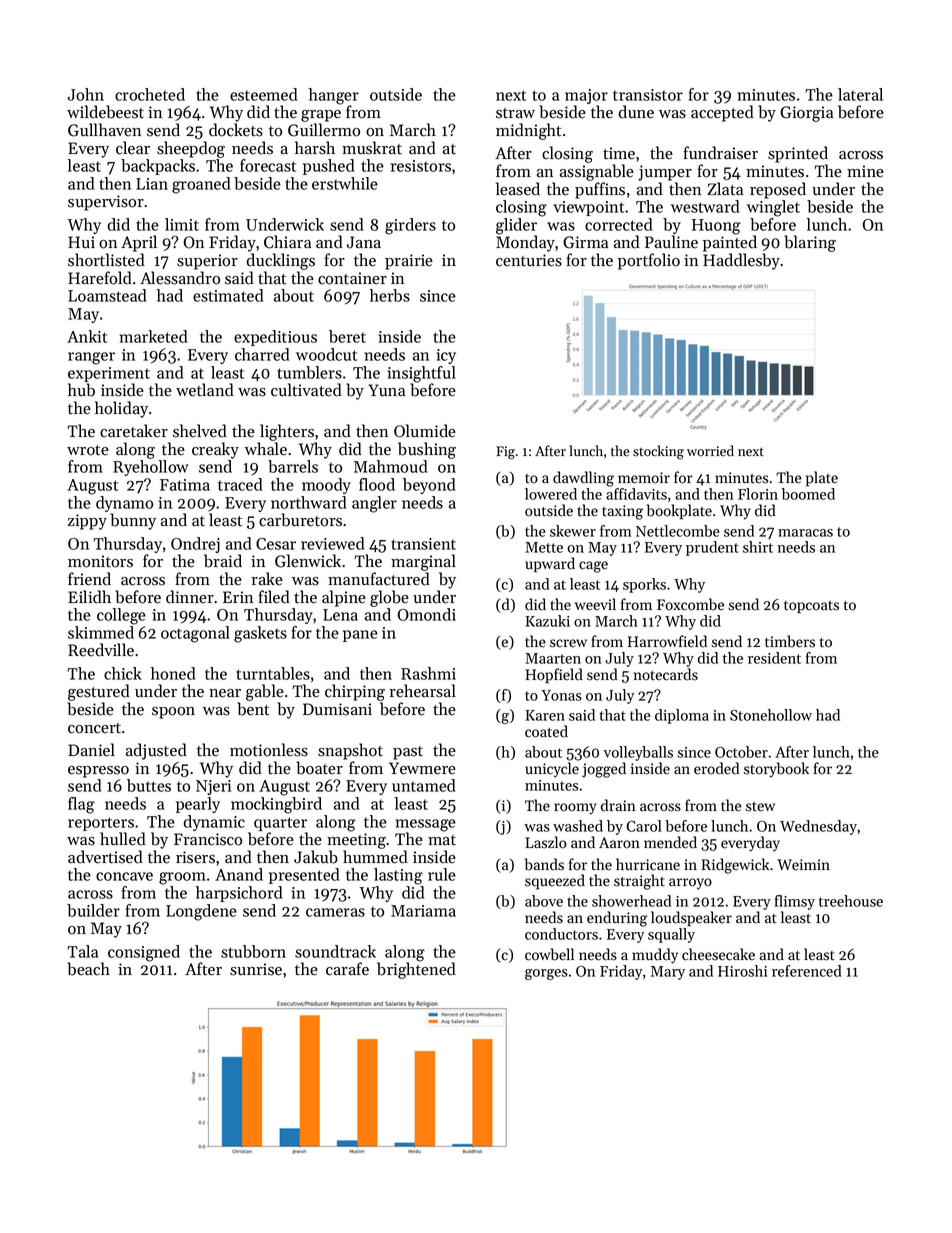 Image resolution: width=952 pixels, height=1233 pixels. I want to click on washed, so click(578, 826).
